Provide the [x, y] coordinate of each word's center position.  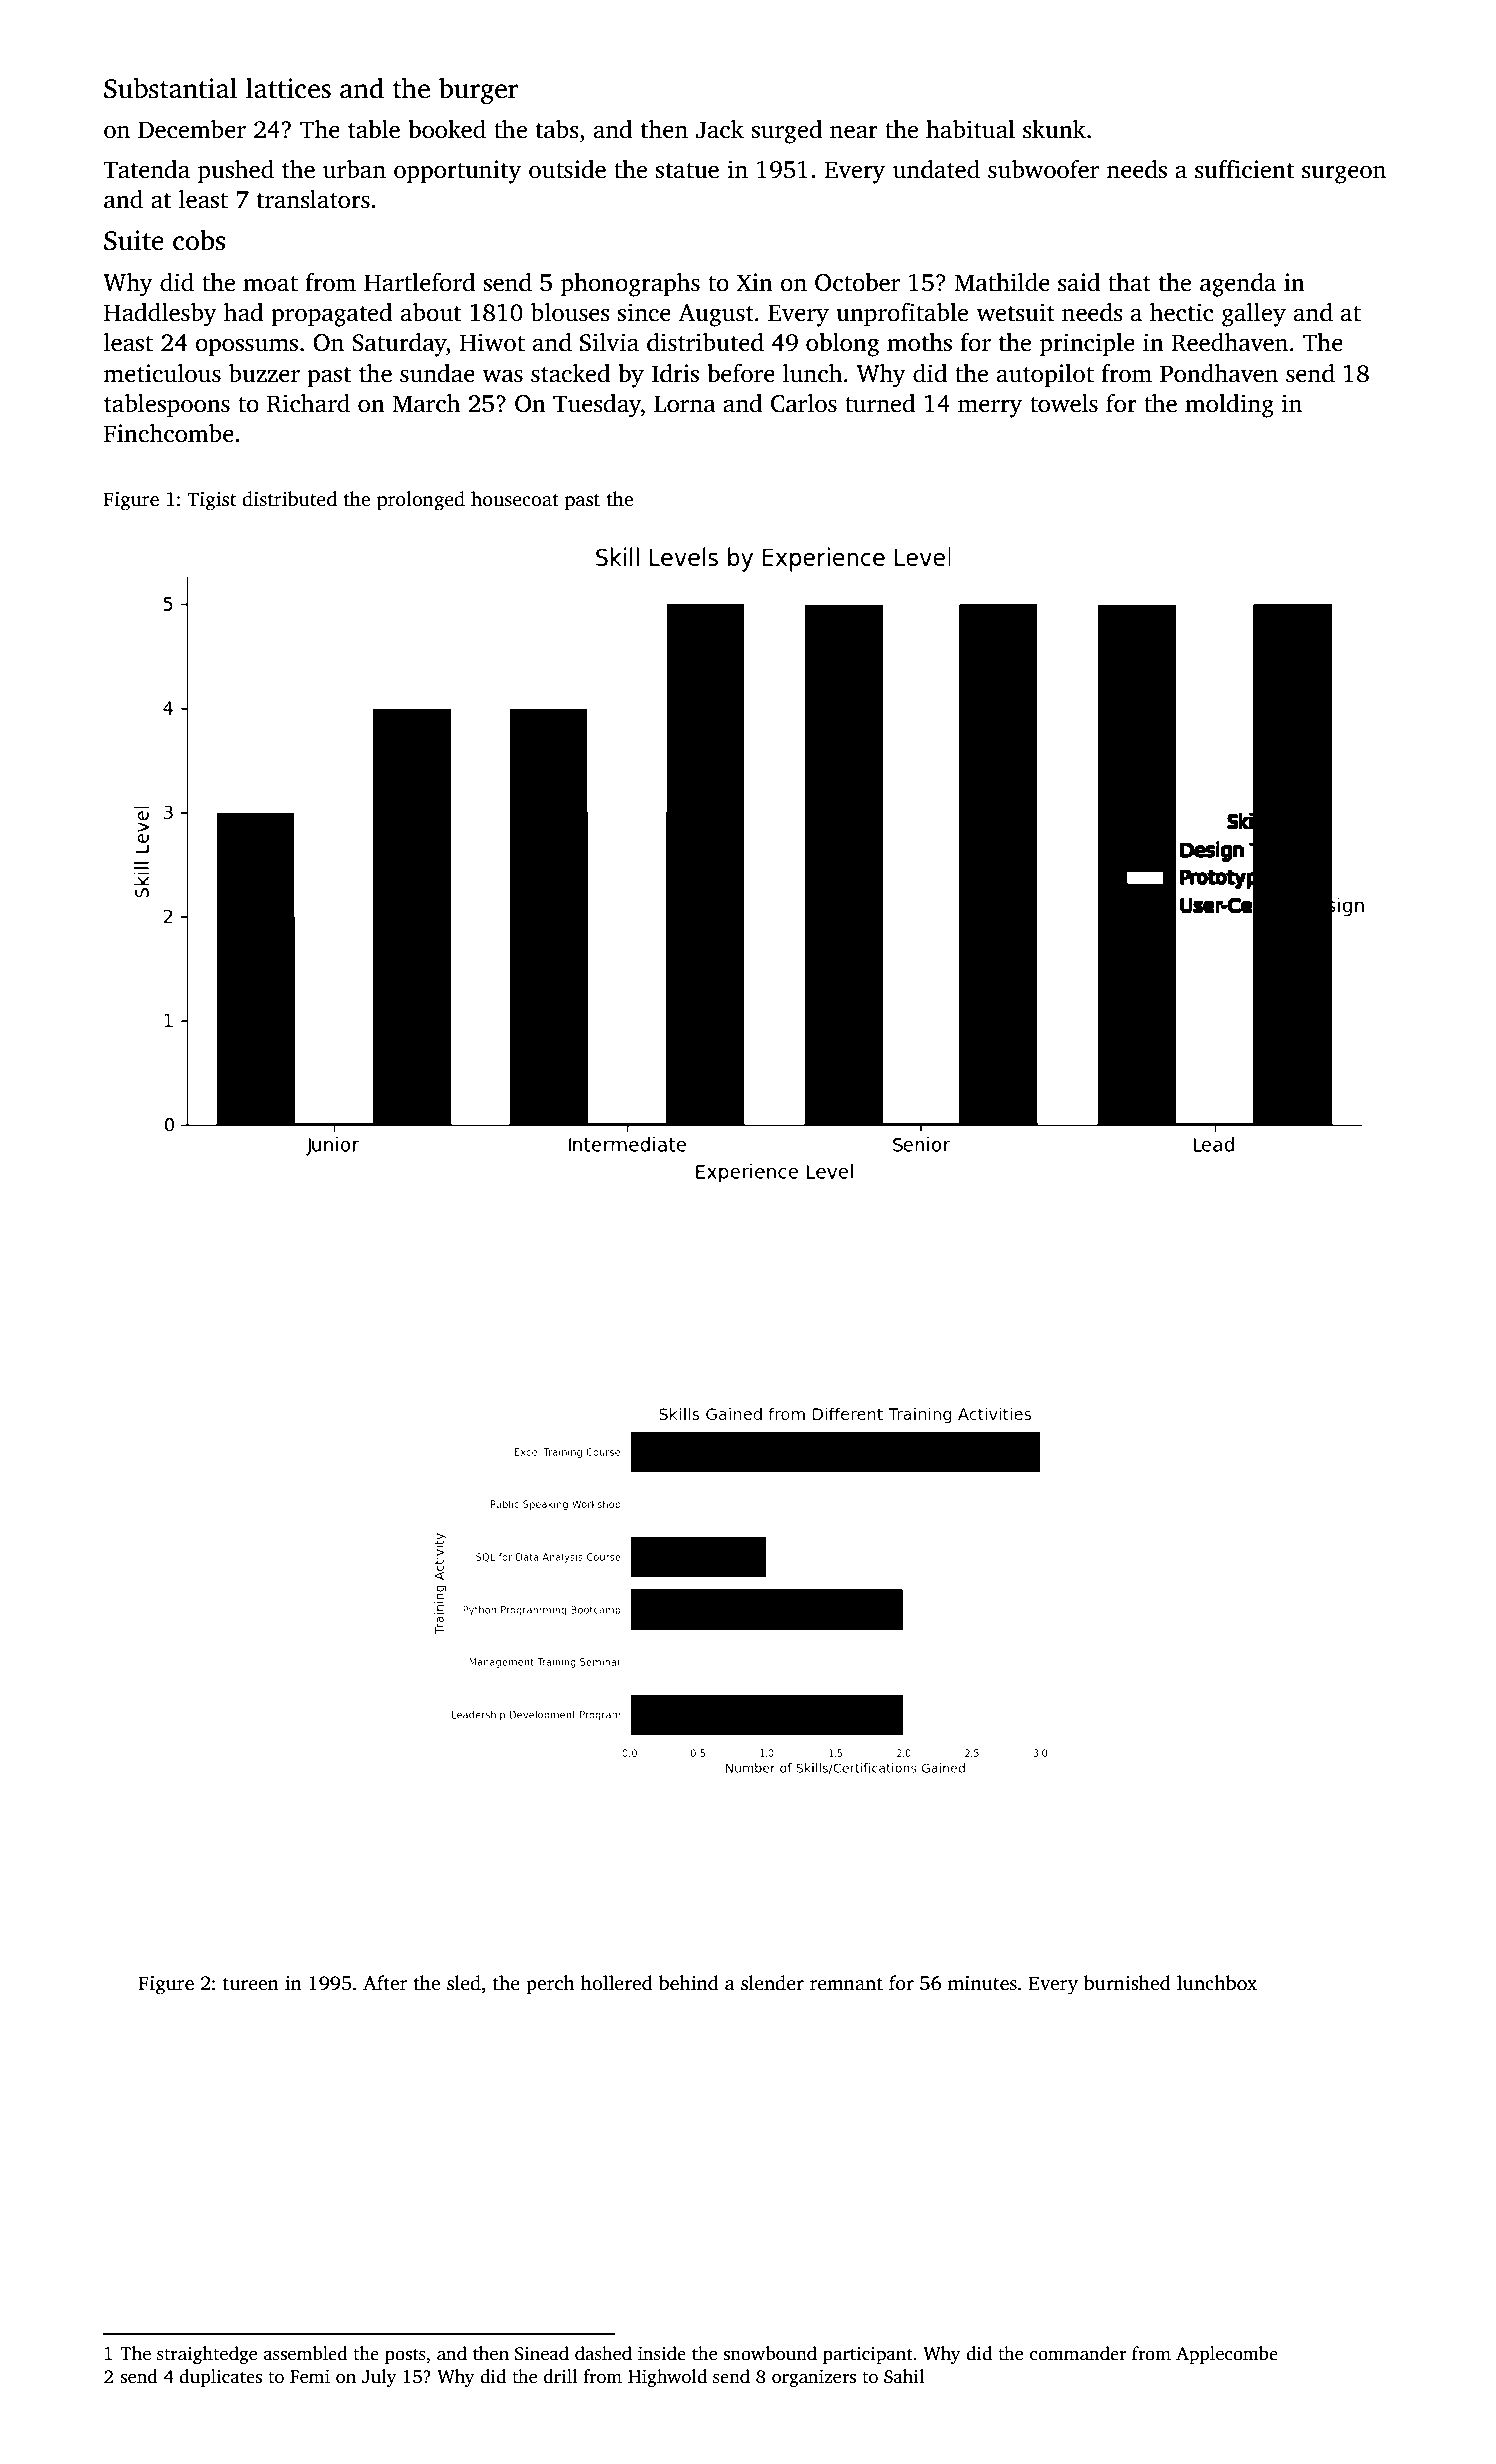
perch [550, 1985]
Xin [754, 282]
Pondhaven [1219, 373]
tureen [251, 1984]
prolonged [421, 501]
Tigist [211, 501]
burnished [1127, 1983]
